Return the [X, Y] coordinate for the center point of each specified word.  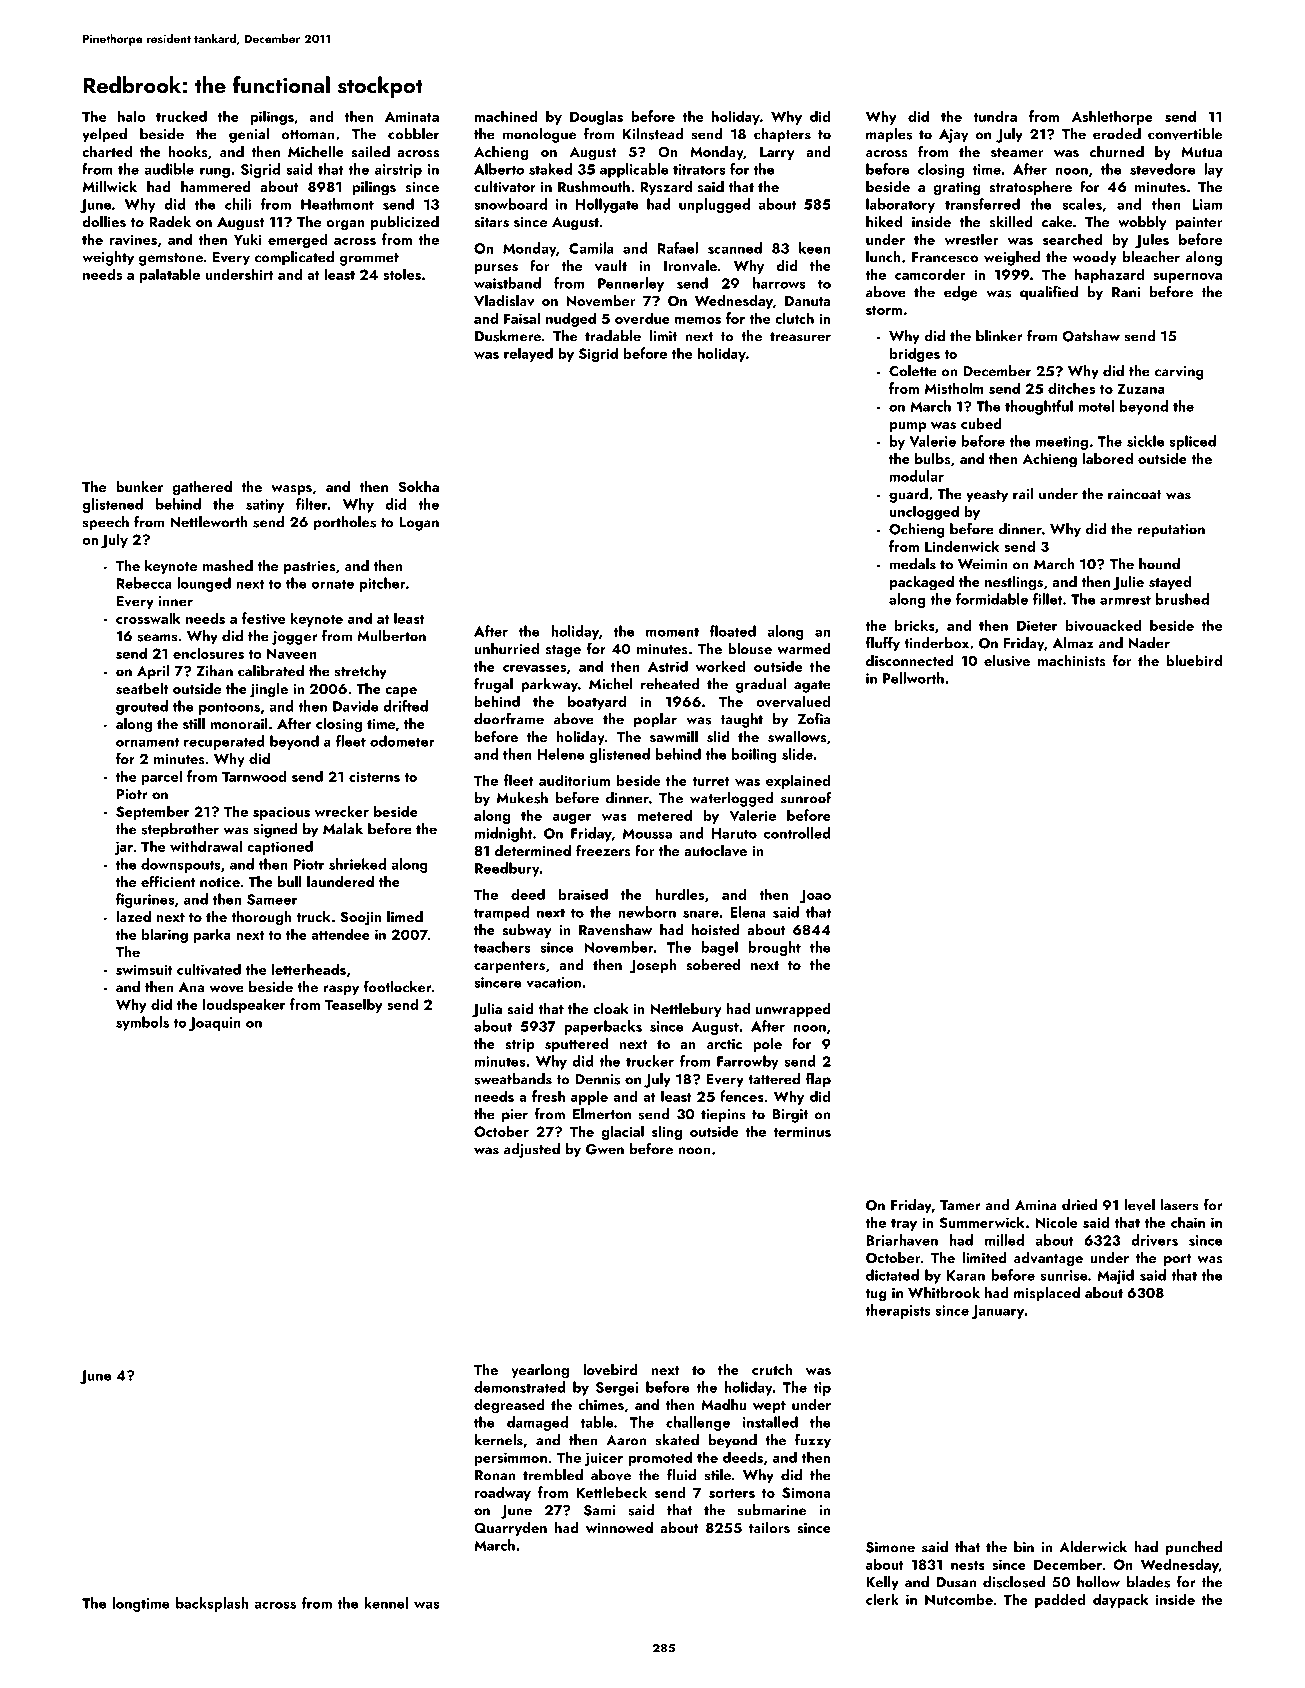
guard [908, 495]
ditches [1071, 388]
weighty [108, 258]
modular [917, 476]
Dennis [597, 1079]
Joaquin [215, 1024]
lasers [1179, 1205]
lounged [204, 584]
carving [1179, 373]
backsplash [212, 1604]
